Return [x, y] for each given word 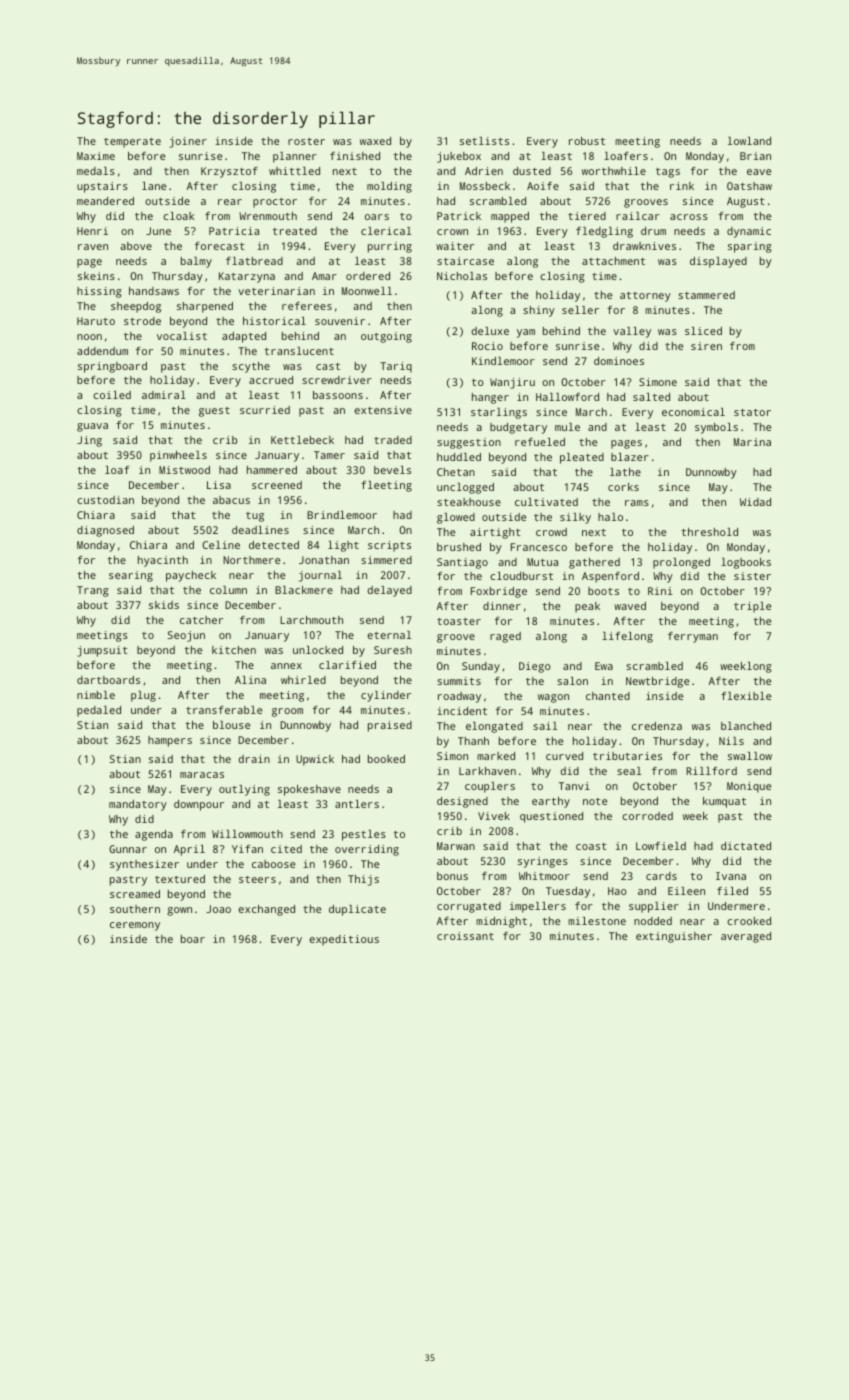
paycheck [191, 576]
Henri [92, 231]
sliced [703, 331]
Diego [535, 667]
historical [274, 321]
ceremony [135, 926]
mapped [510, 217]
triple [752, 607]
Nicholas [462, 276]
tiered [587, 216]
